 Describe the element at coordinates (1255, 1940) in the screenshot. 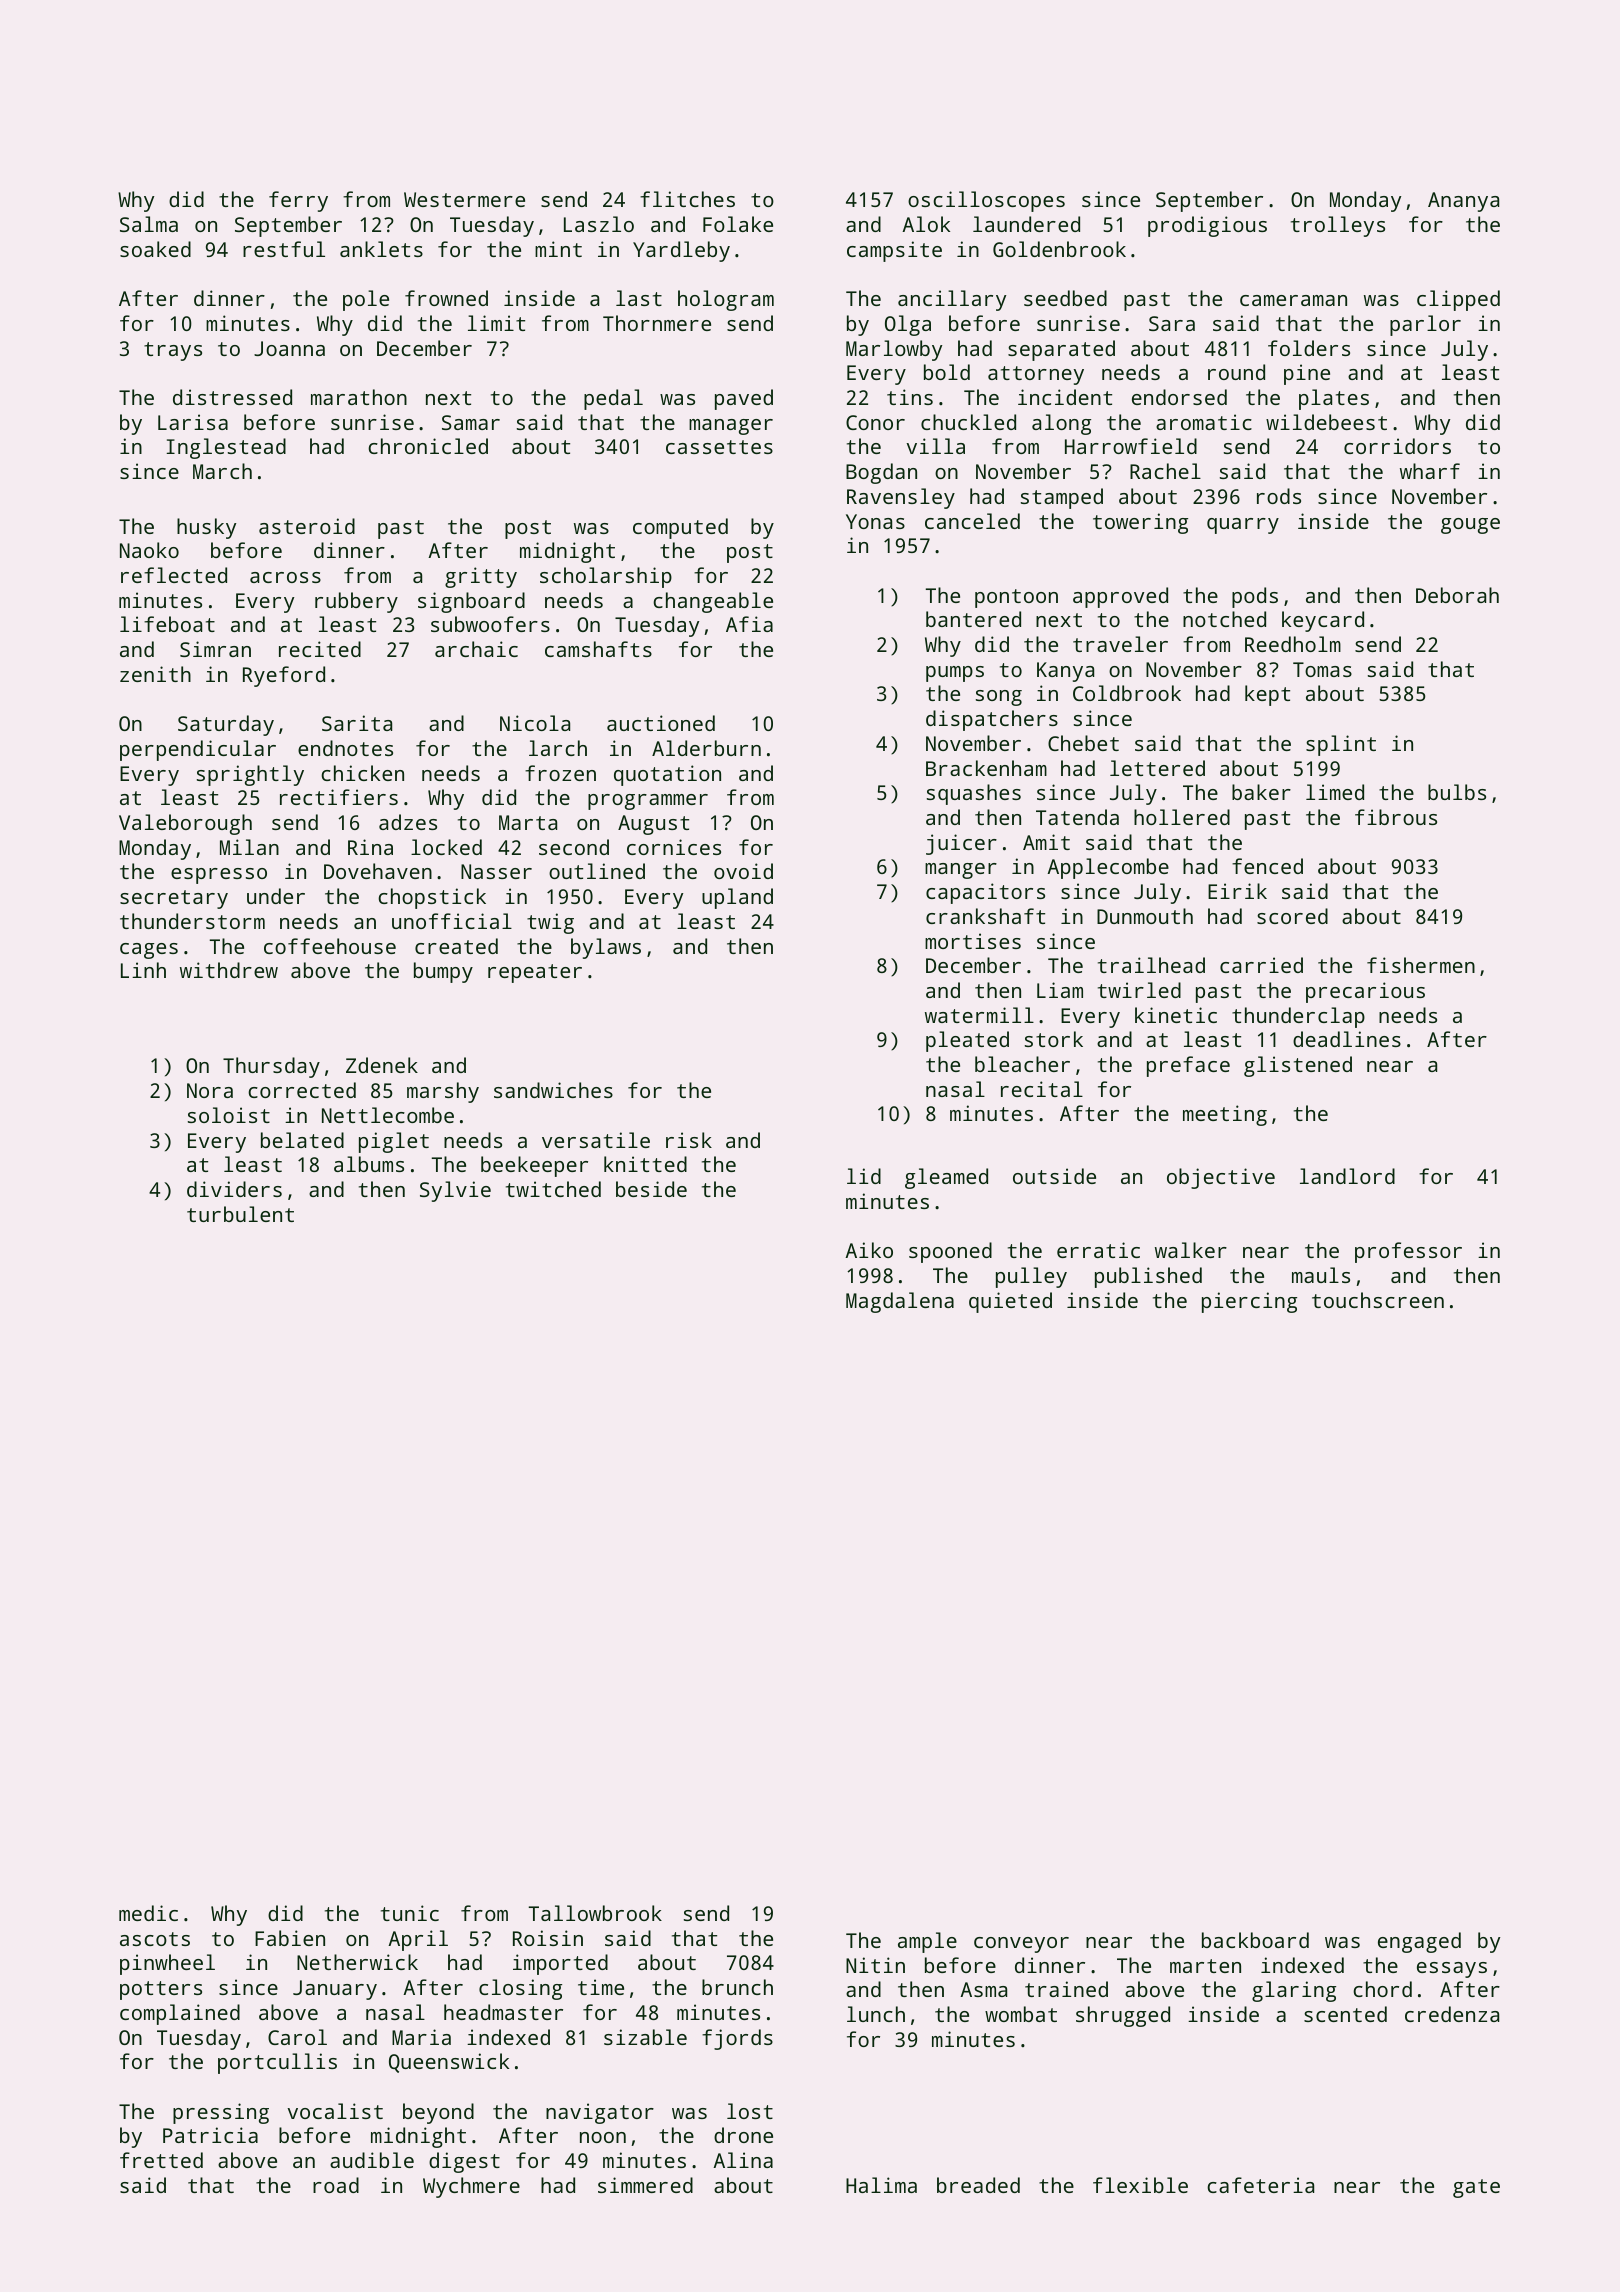

I see `backboard` at that location.
